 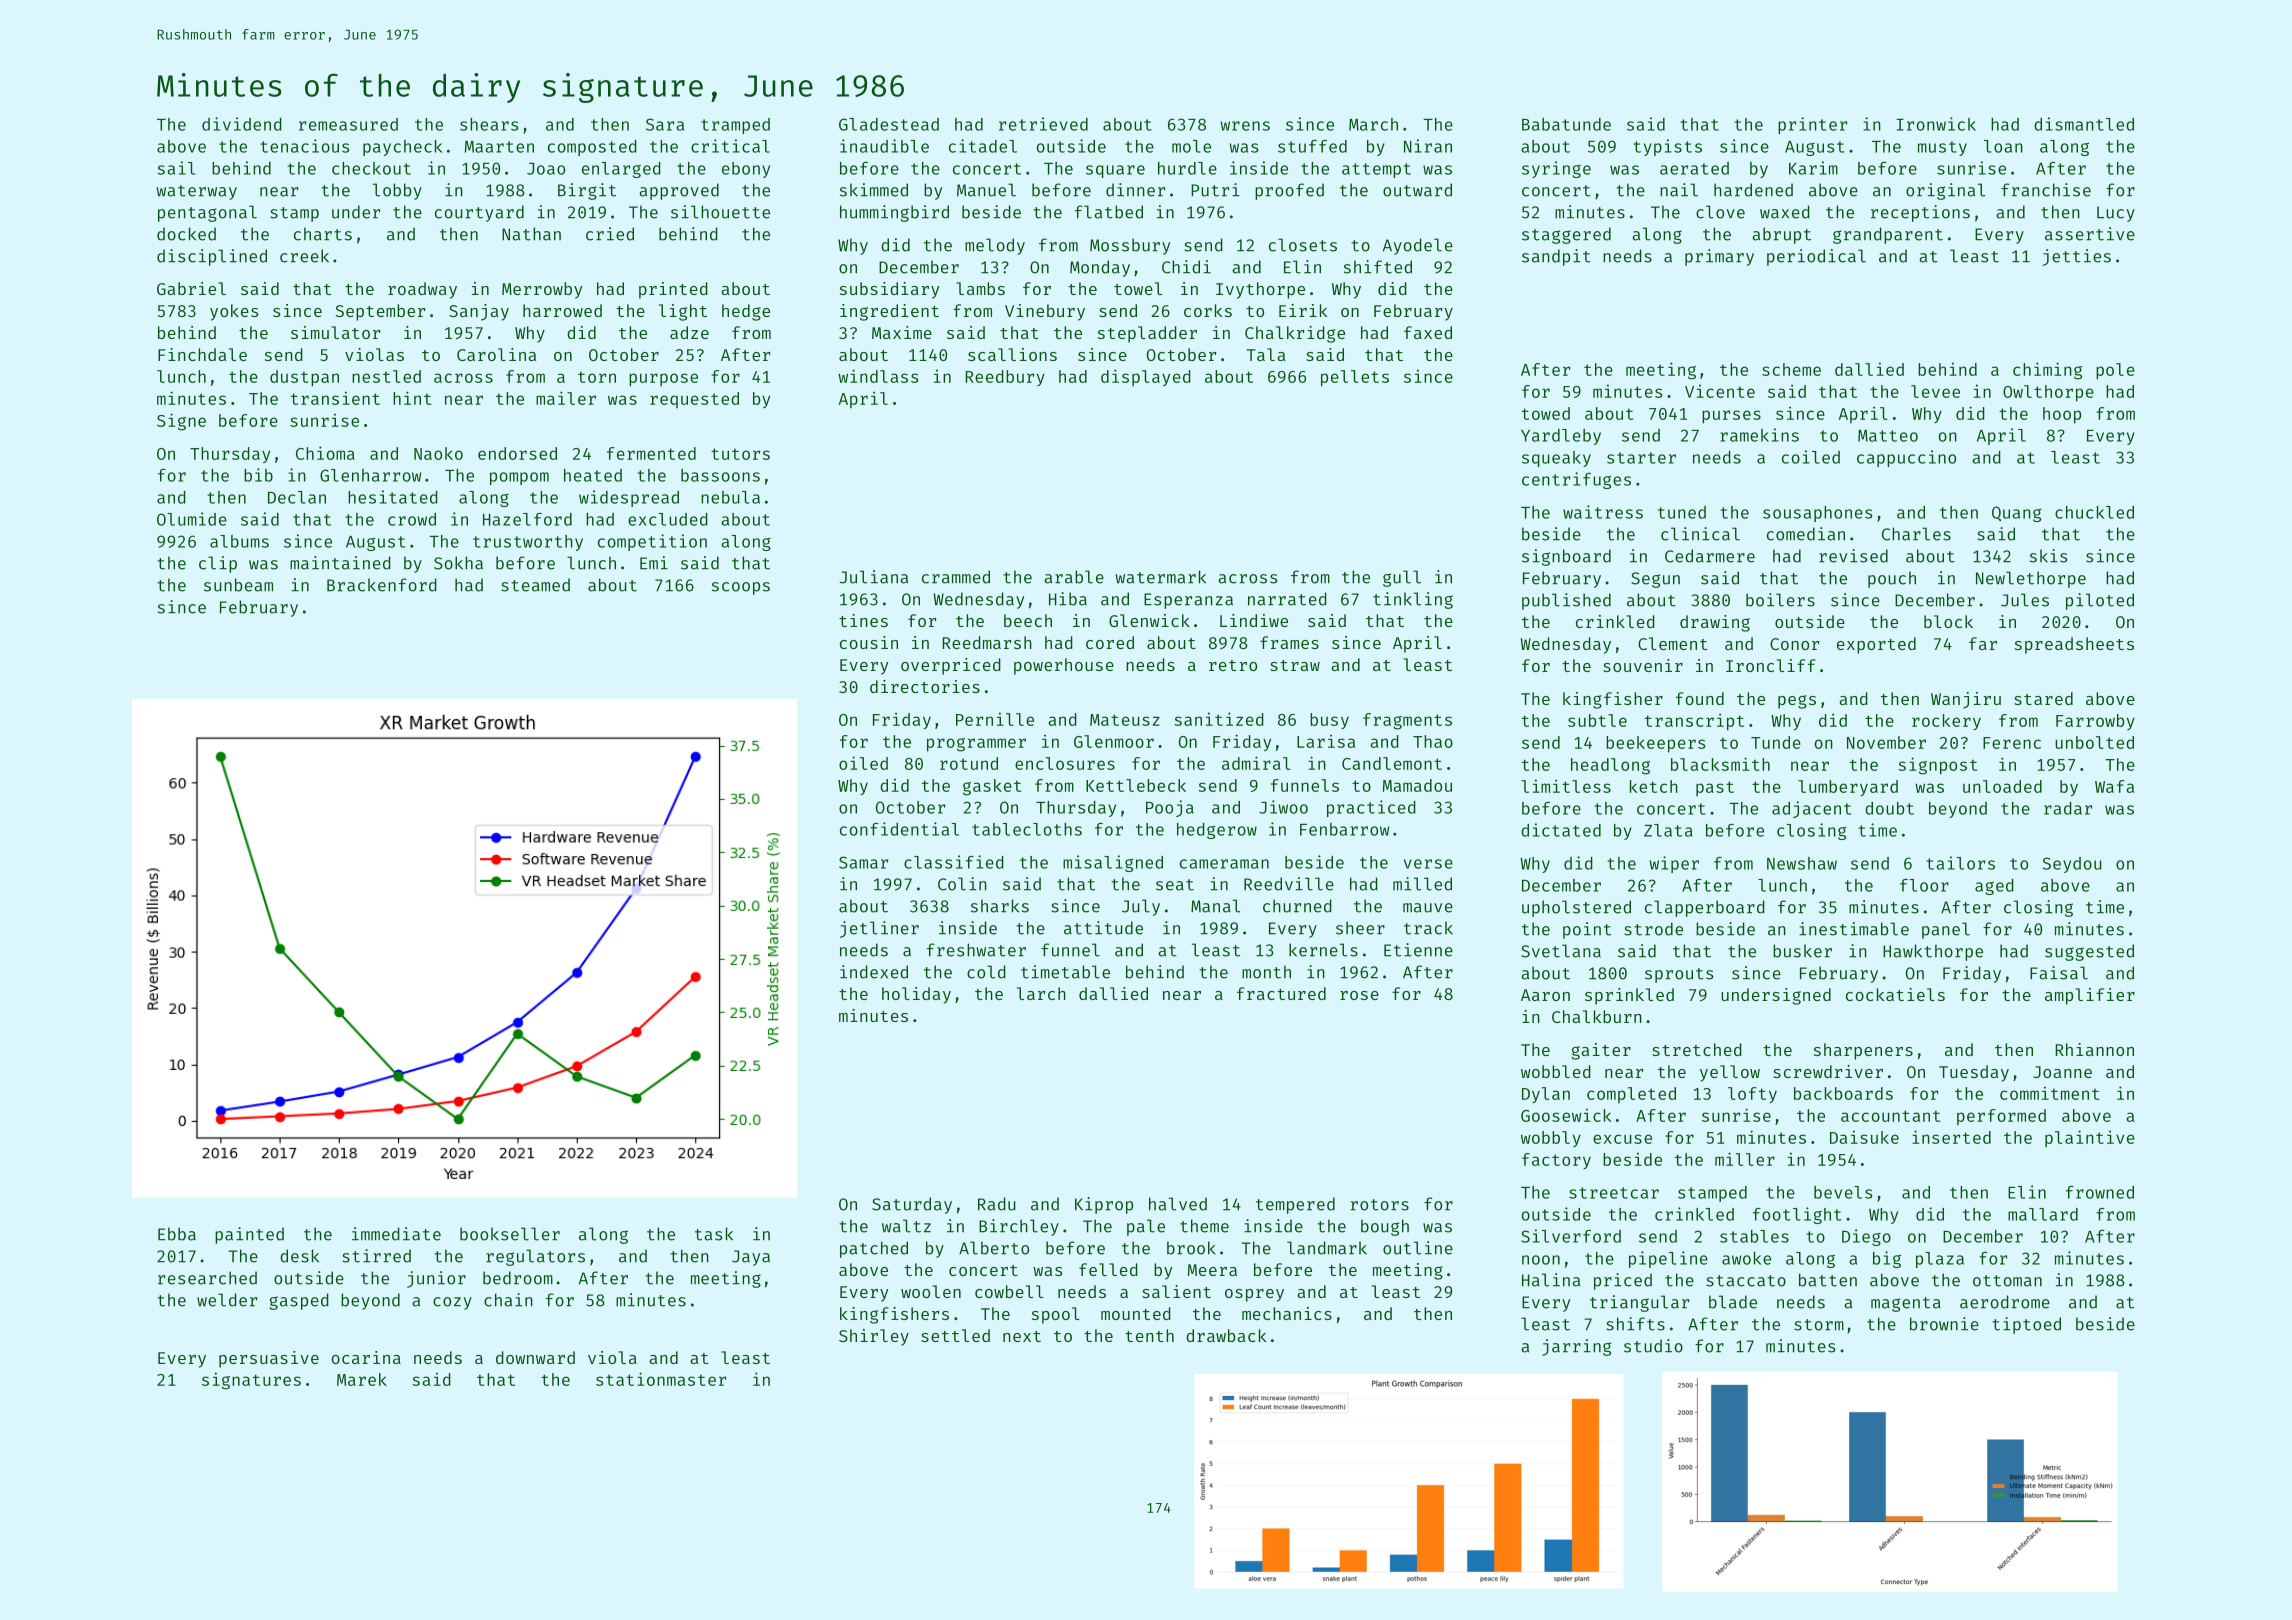 What do you see at coordinates (382, 585) in the screenshot?
I see `Brackenford` at bounding box center [382, 585].
